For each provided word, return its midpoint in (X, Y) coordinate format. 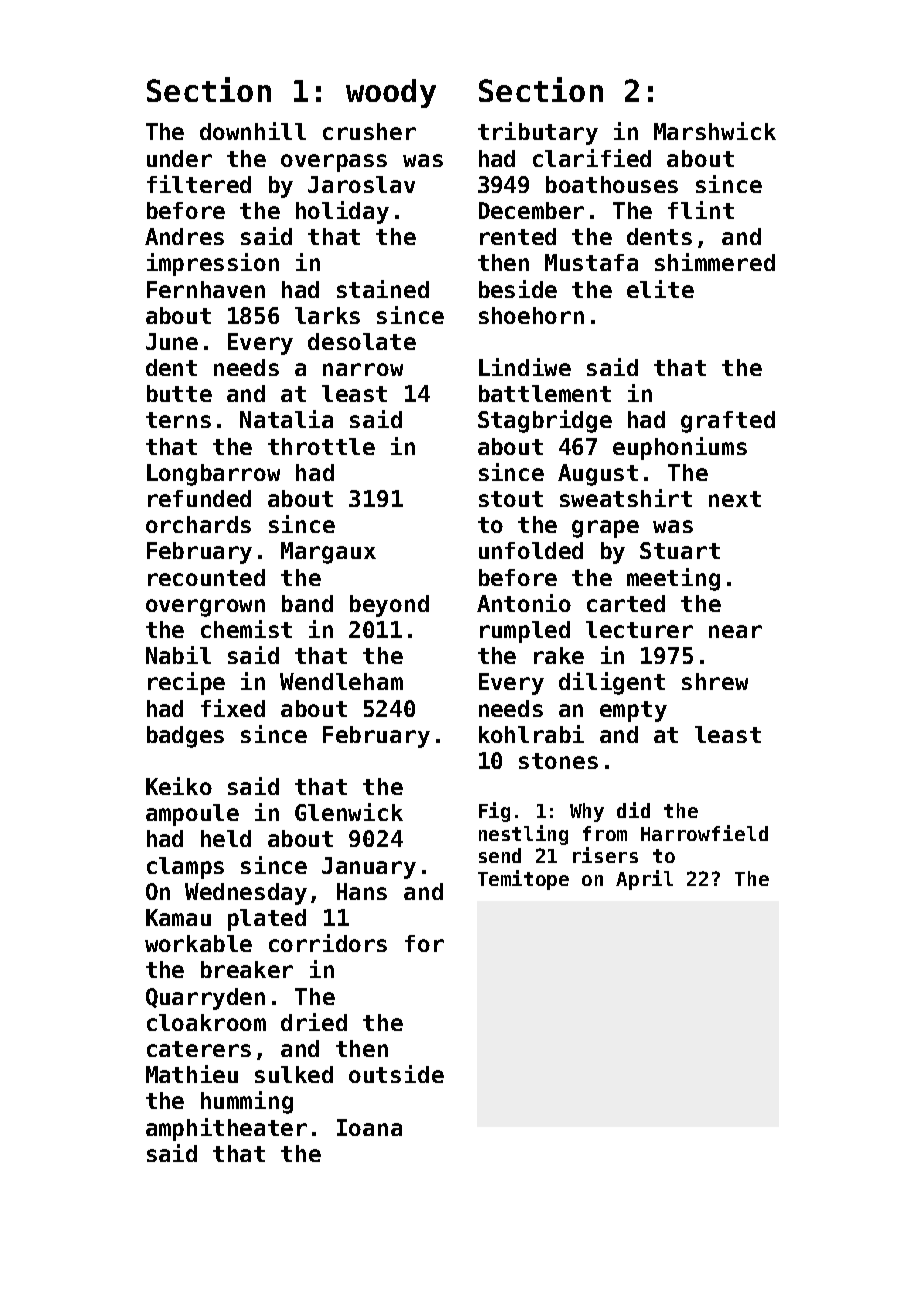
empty (633, 711)
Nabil (178, 655)
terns (178, 420)
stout (511, 499)
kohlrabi (531, 734)
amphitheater (226, 1129)
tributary (538, 133)
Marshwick (715, 131)
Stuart (680, 550)
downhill (253, 131)
